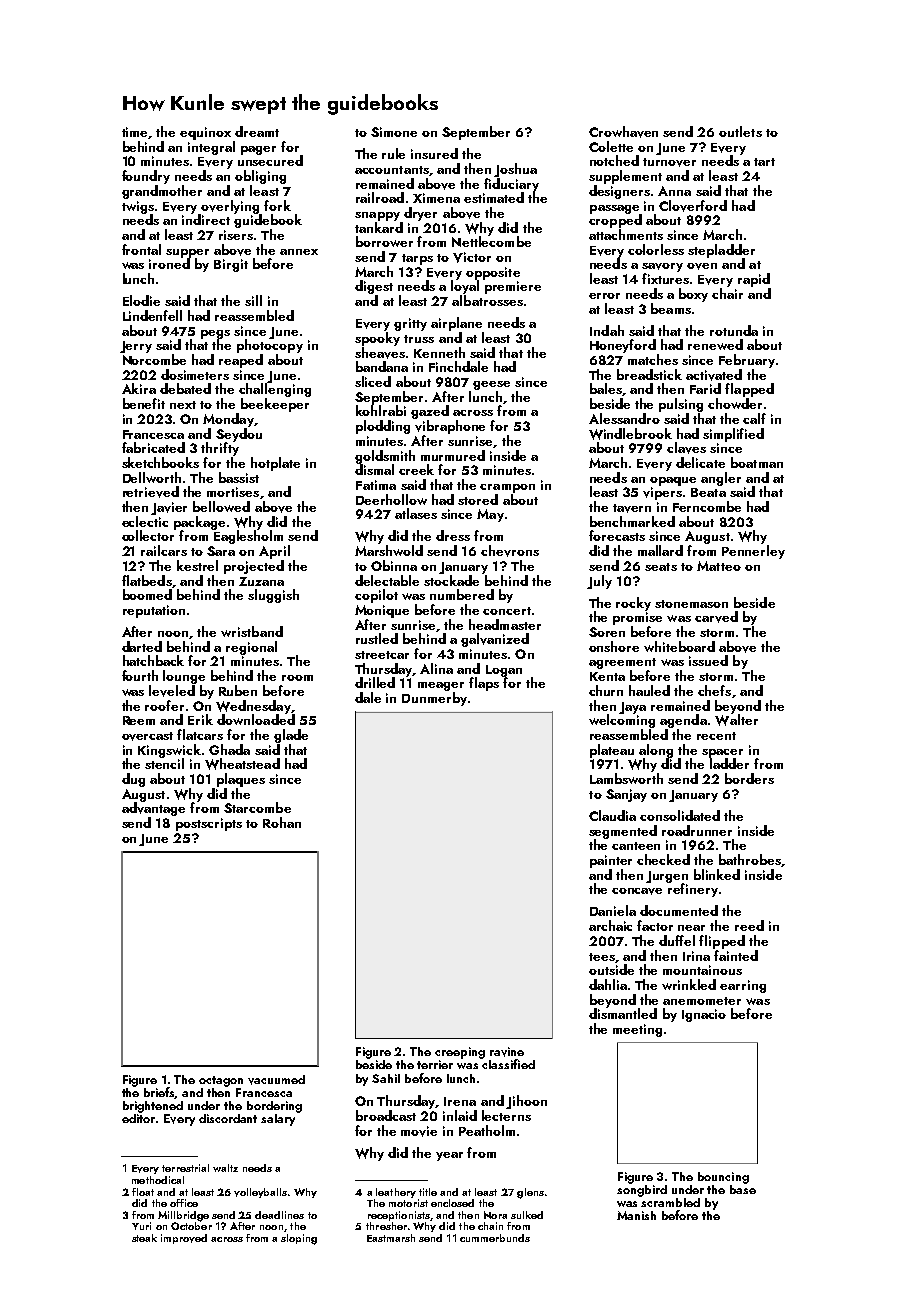 The height and width of the screenshot is (1316, 908). Describe the element at coordinates (743, 986) in the screenshot. I see `earring` at that location.
